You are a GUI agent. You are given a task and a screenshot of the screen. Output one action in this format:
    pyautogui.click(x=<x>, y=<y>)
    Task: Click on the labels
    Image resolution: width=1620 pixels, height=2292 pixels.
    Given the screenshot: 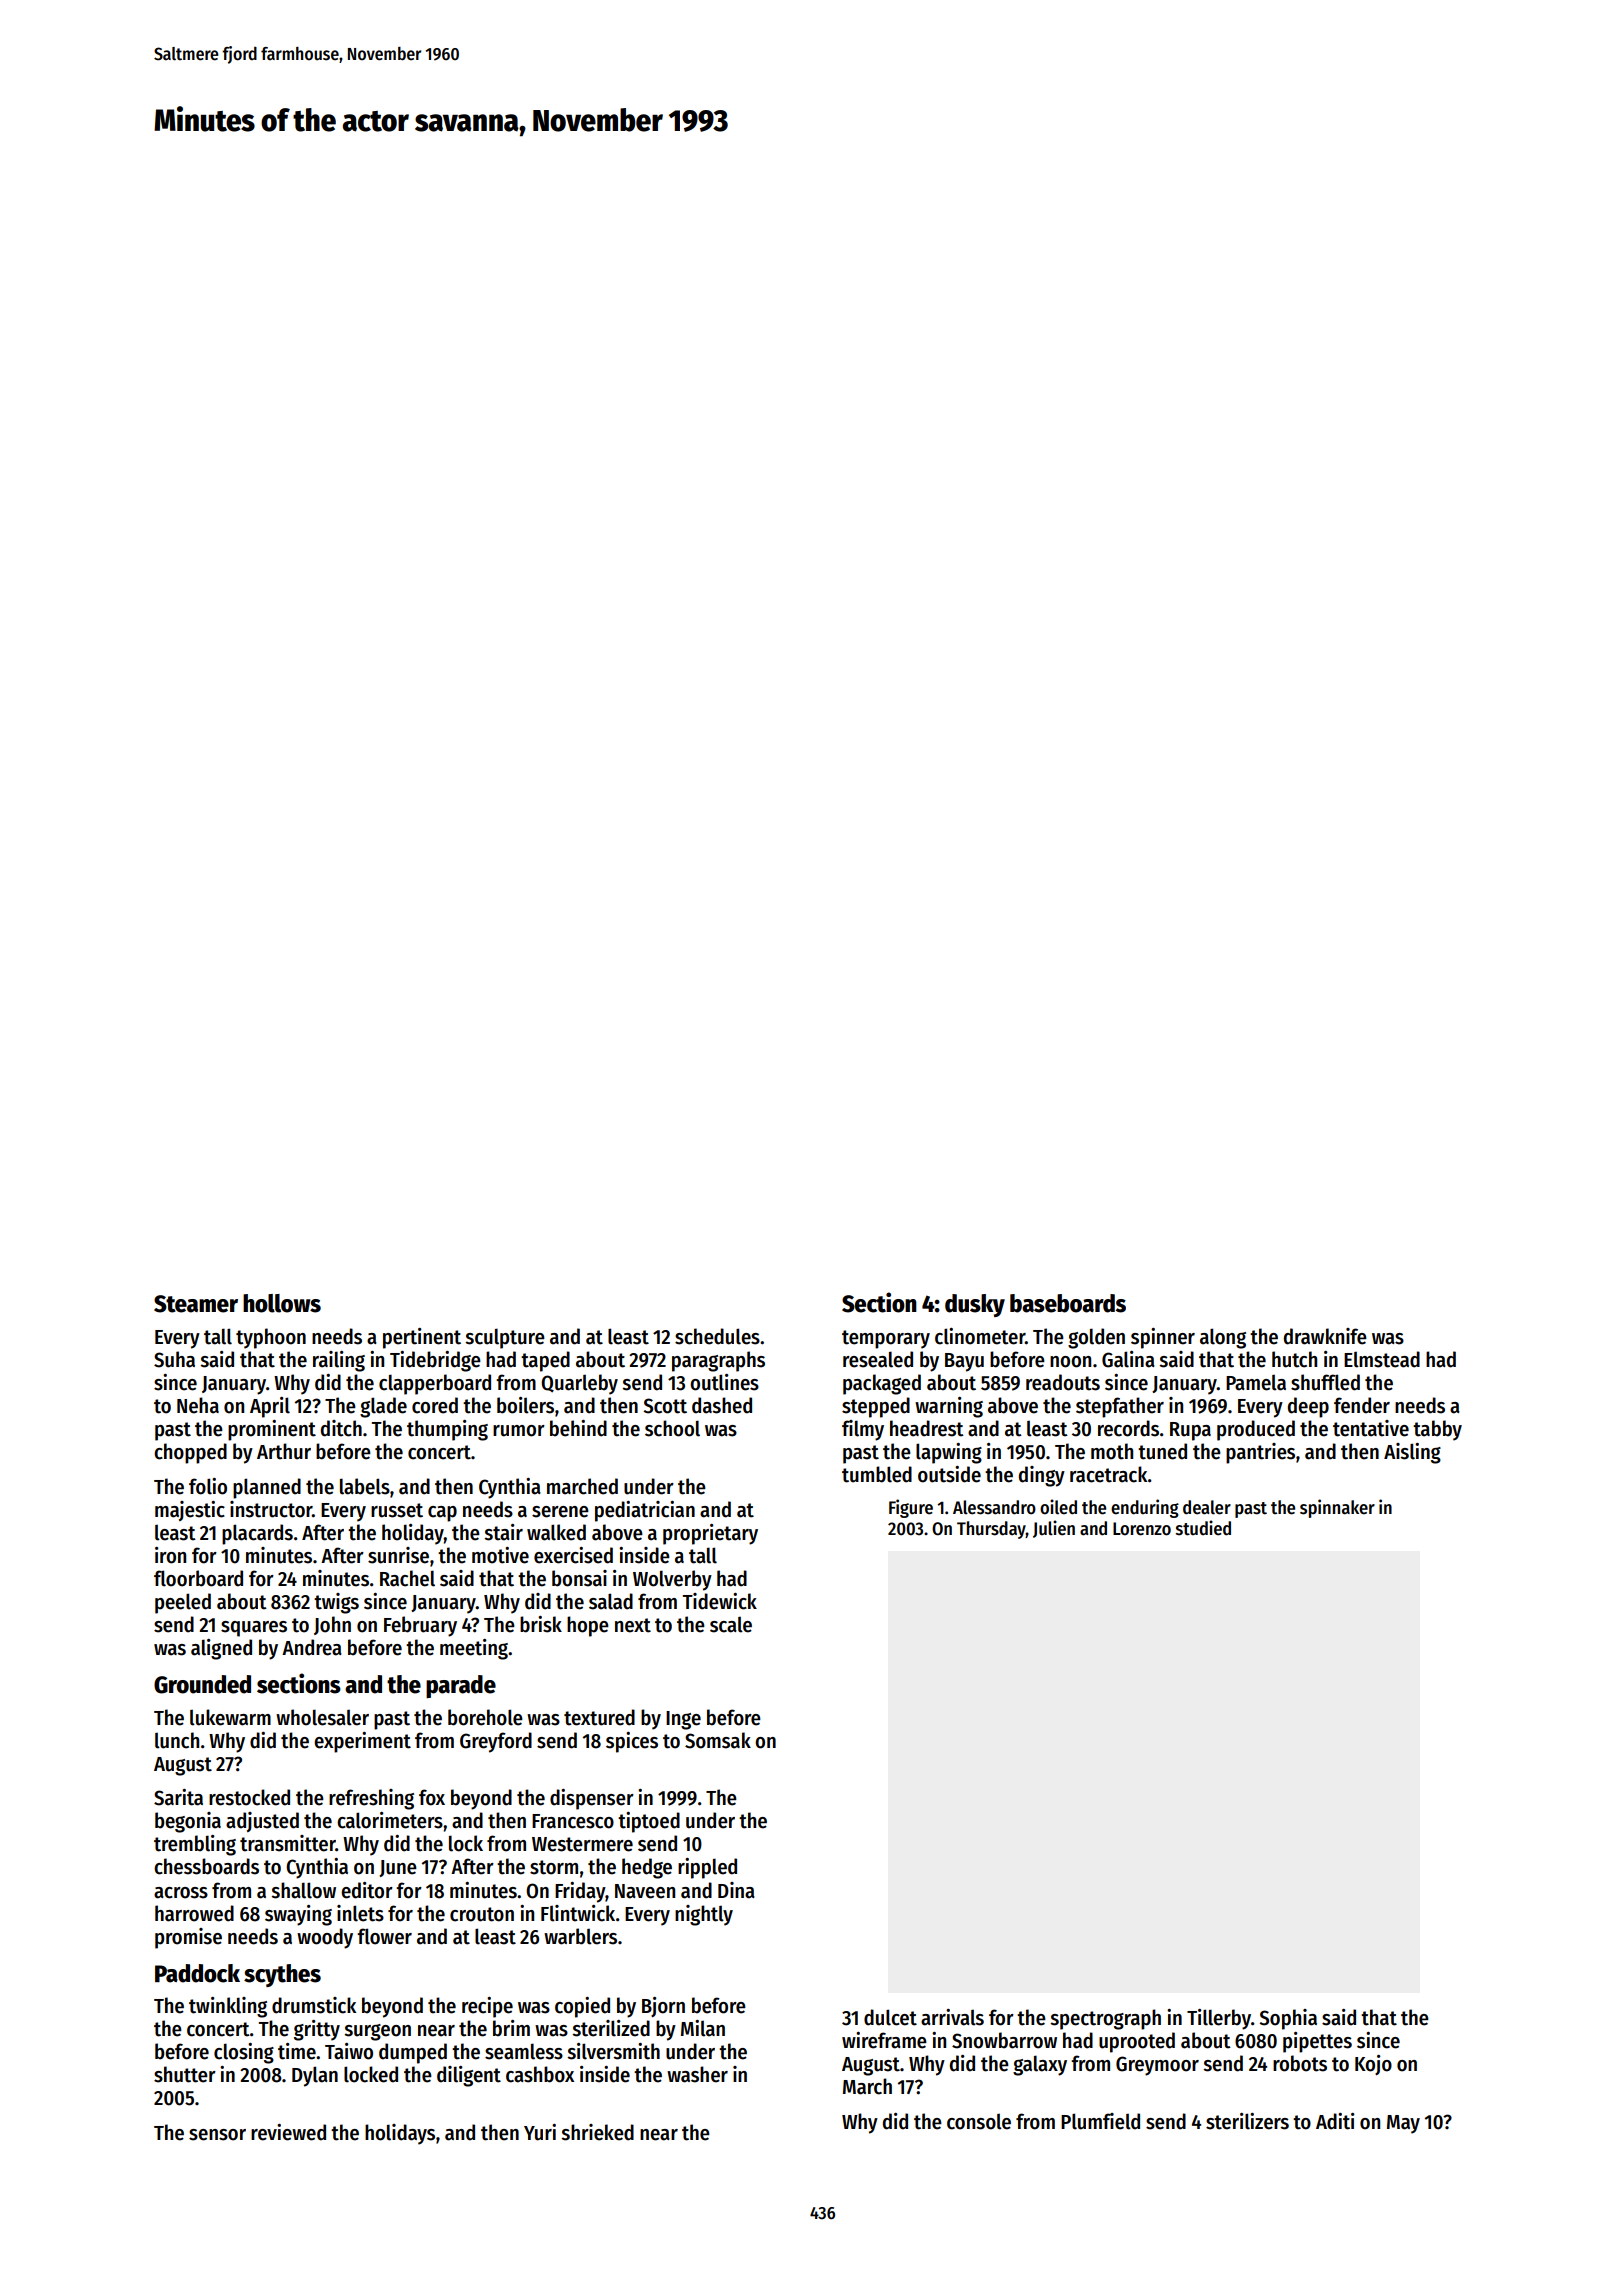 What is the action you would take?
    pyautogui.click(x=365, y=1486)
